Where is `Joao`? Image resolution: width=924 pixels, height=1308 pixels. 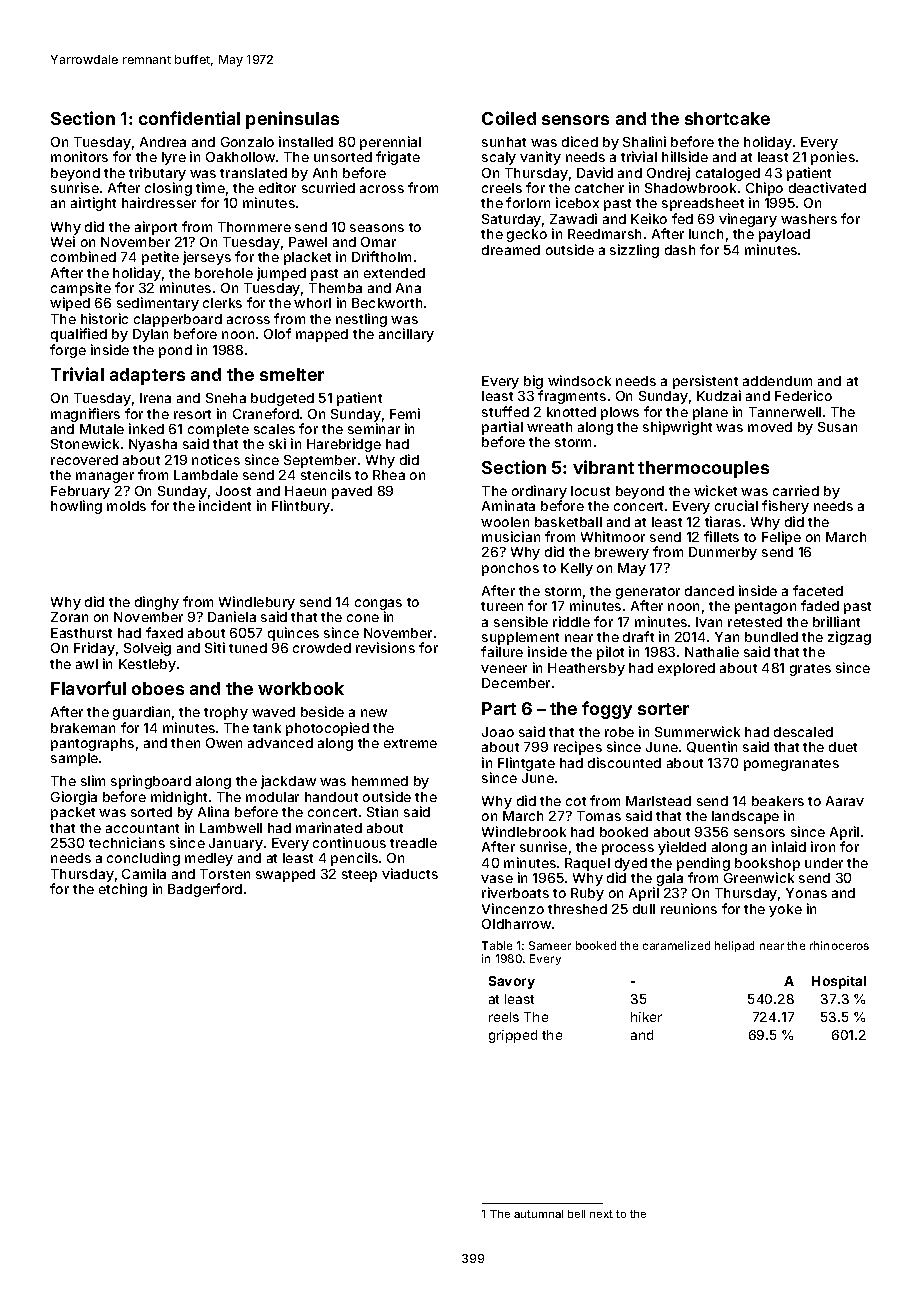
Joao is located at coordinates (498, 732).
